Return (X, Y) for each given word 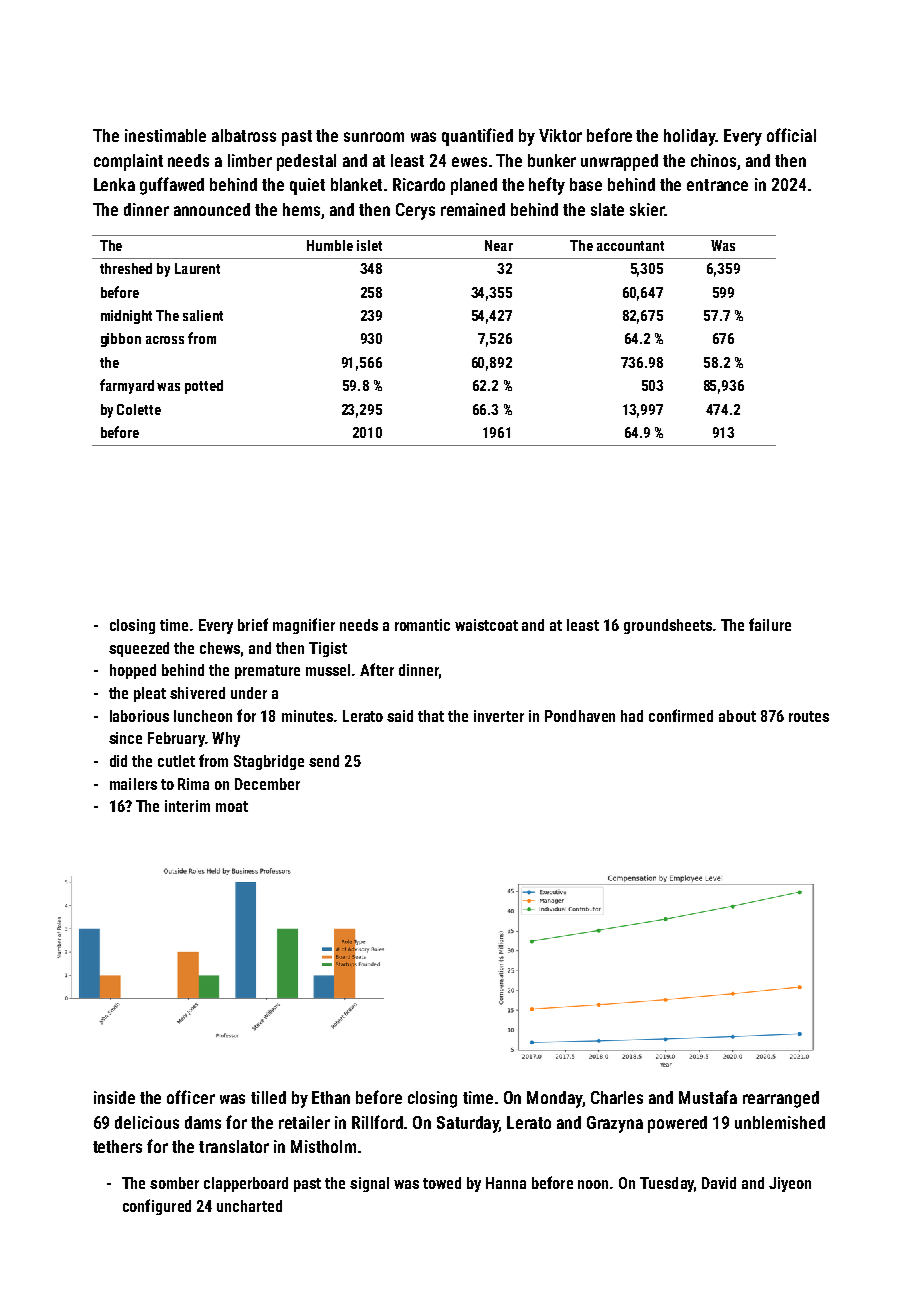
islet (369, 245)
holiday (689, 137)
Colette (139, 409)
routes (809, 716)
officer (191, 1097)
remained (473, 209)
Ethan (331, 1097)
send (324, 761)
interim (187, 806)
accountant (630, 246)
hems (301, 209)
